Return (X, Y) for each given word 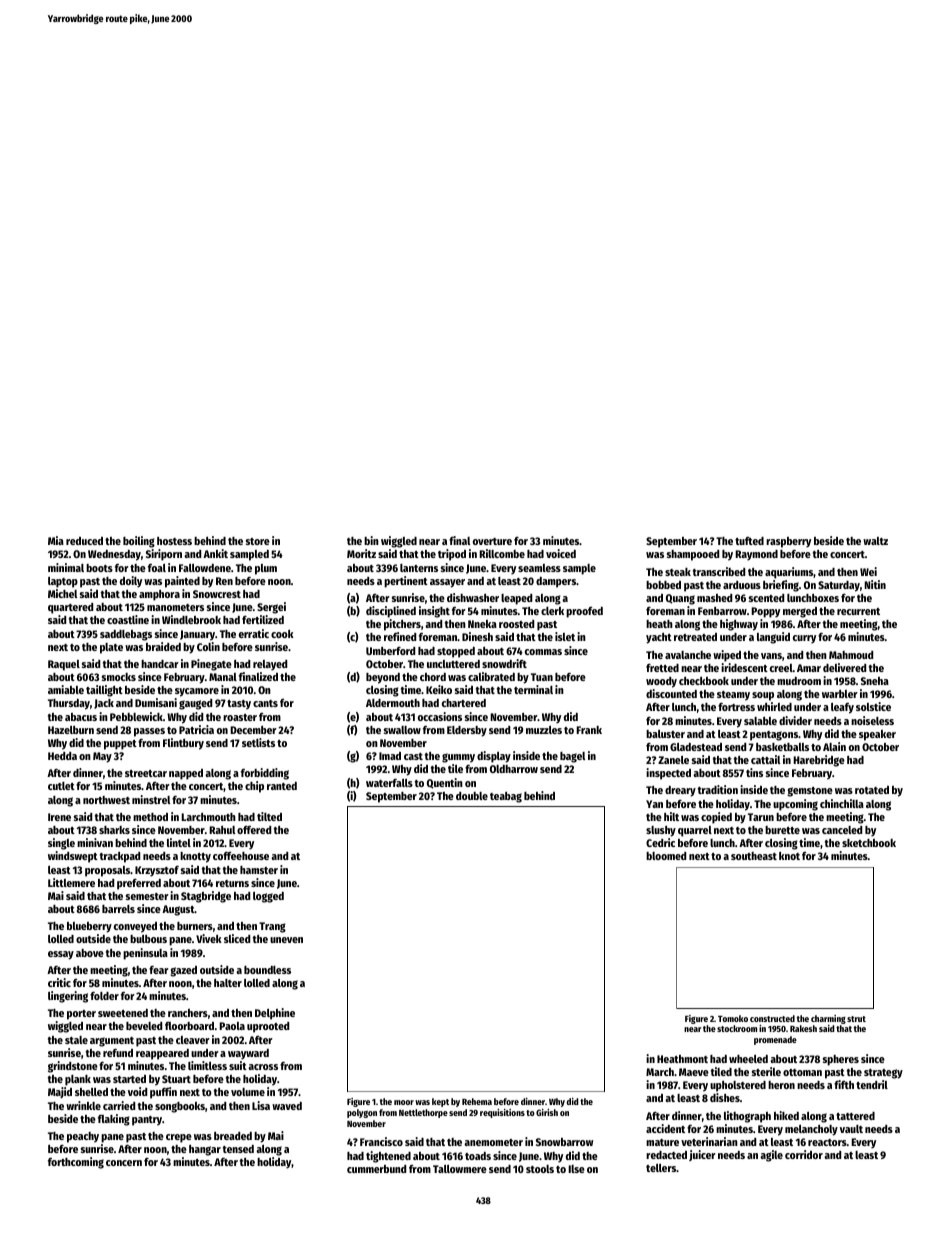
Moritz (361, 553)
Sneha (875, 681)
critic (59, 982)
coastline (128, 619)
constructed (772, 1018)
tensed (238, 1149)
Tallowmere (460, 1169)
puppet (120, 745)
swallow (402, 730)
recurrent (858, 611)
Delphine (275, 1014)
